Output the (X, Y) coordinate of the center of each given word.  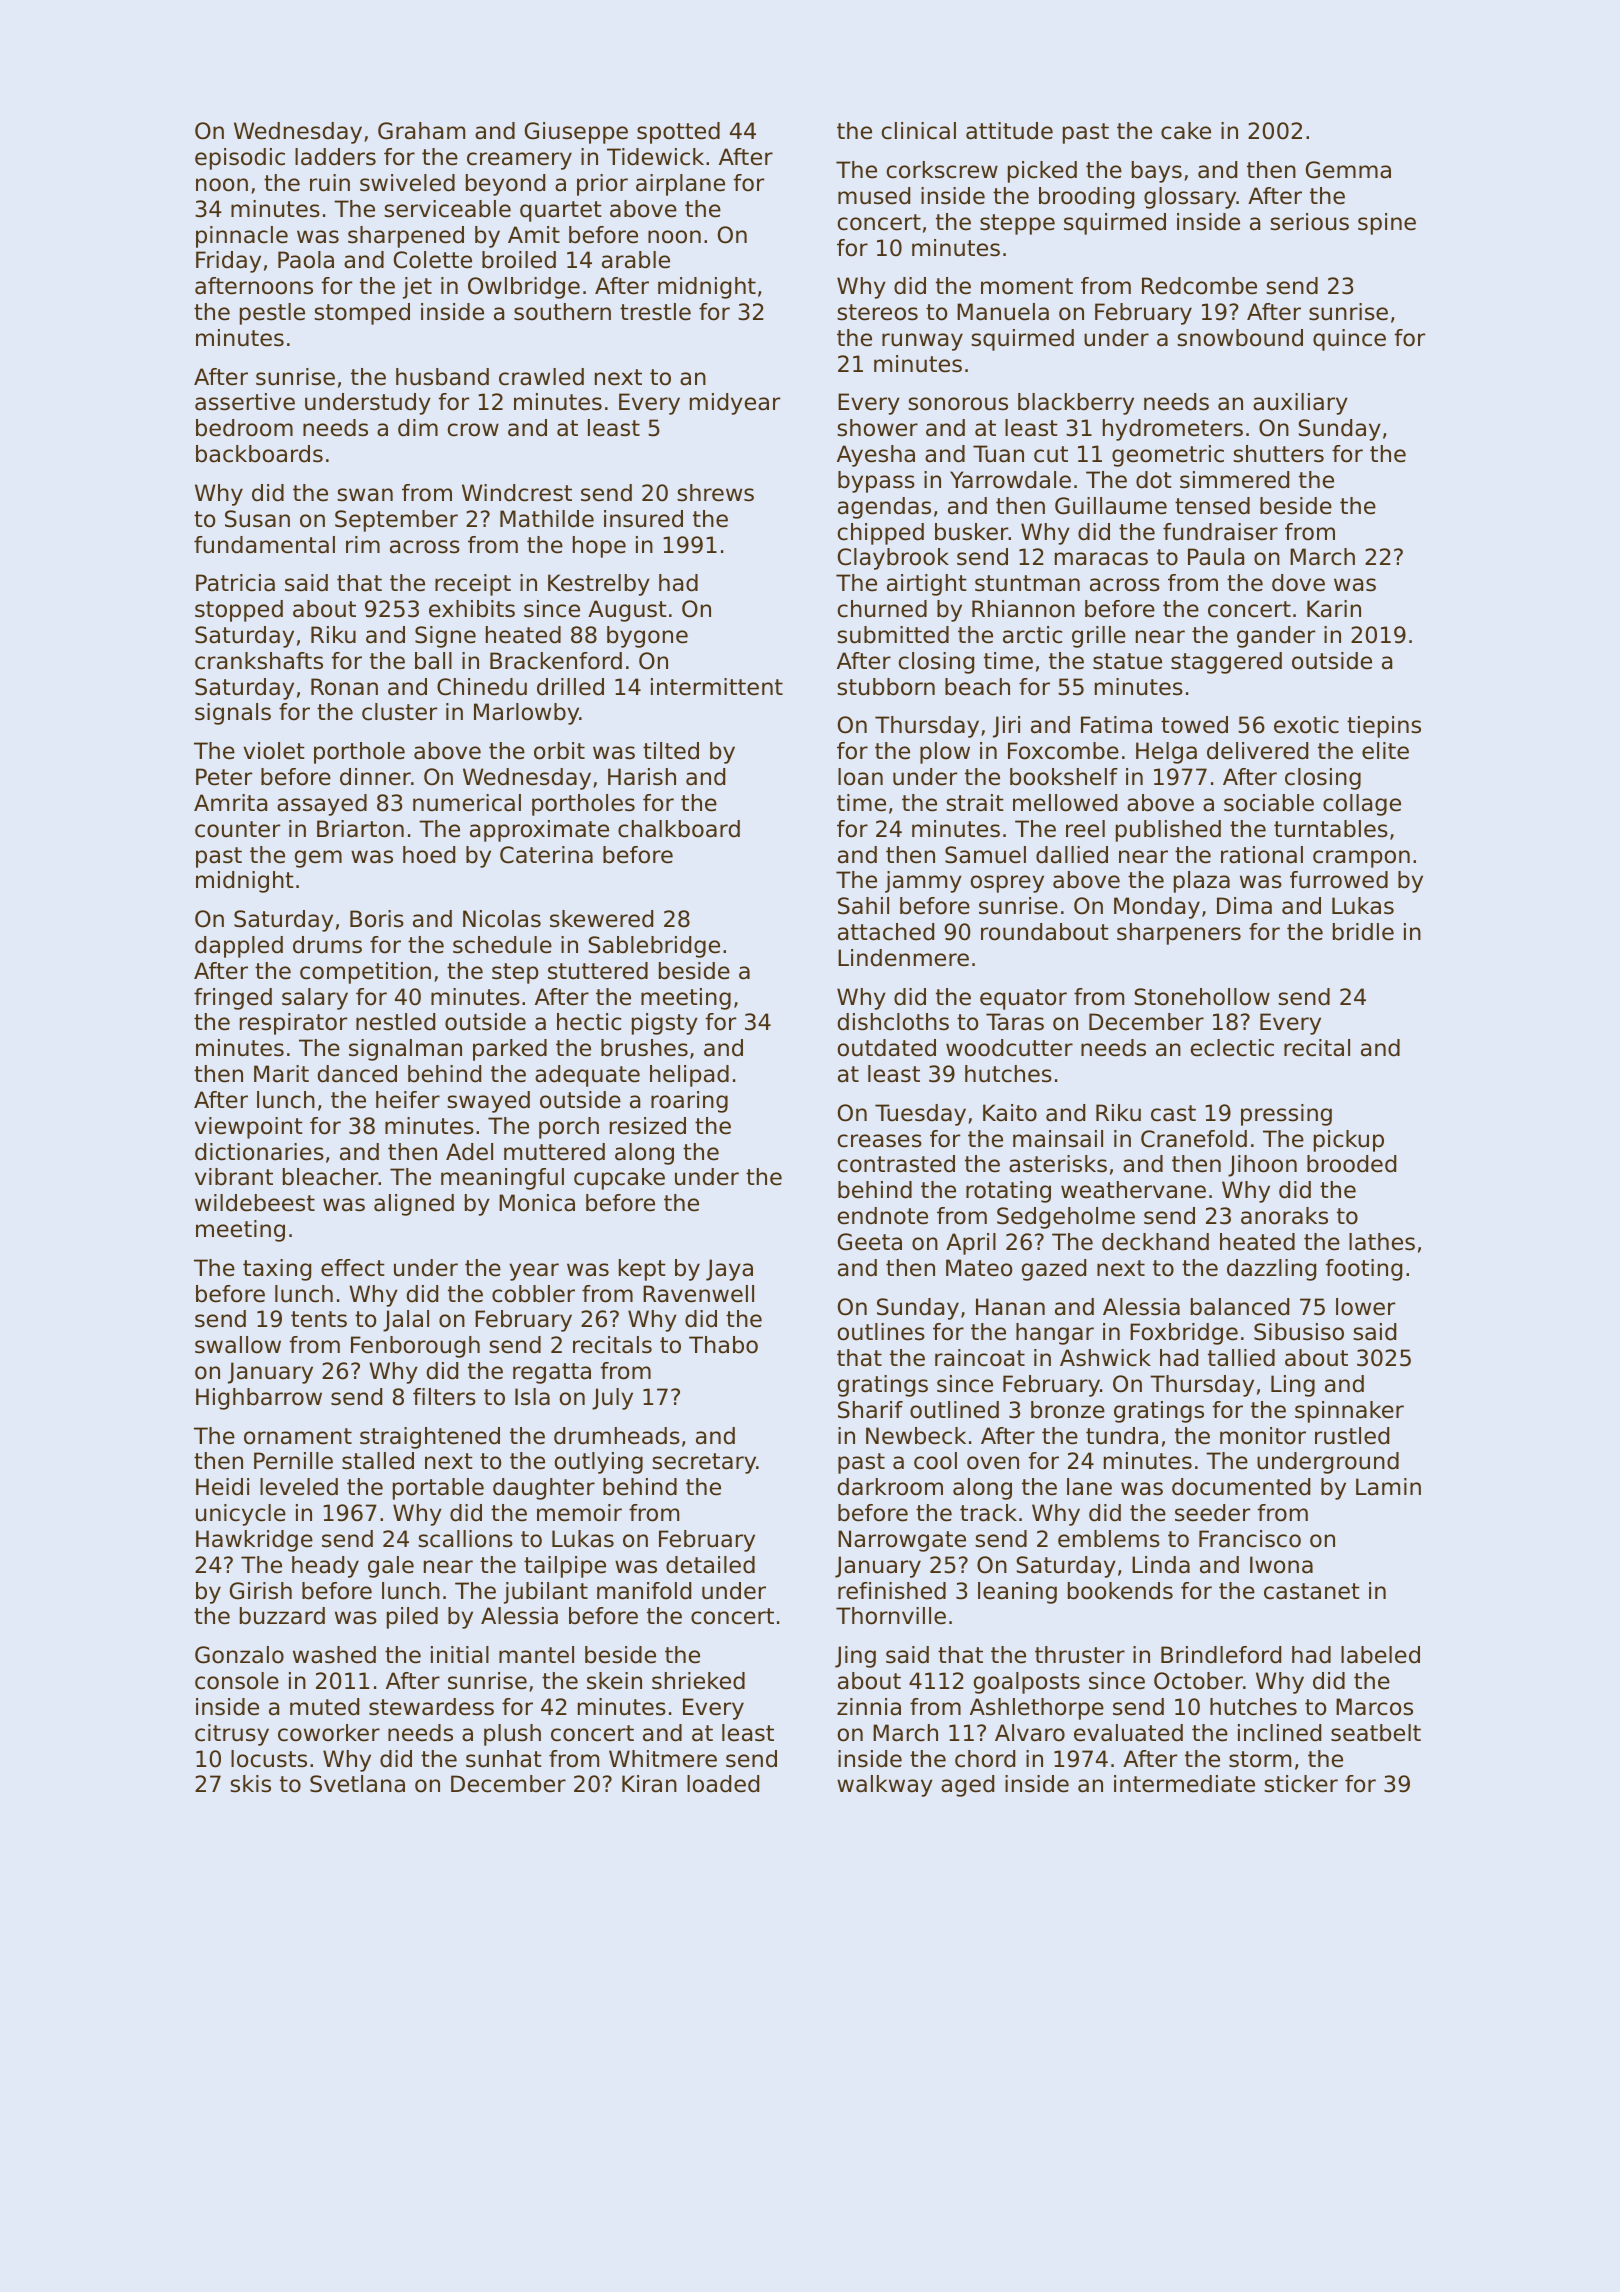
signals (233, 714)
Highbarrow (259, 1399)
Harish (642, 777)
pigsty (665, 1024)
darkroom (890, 1487)
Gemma (1348, 170)
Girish (261, 1591)
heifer (408, 1100)
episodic (240, 159)
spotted (678, 133)
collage (1362, 805)
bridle (1363, 932)
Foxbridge (1184, 1334)
